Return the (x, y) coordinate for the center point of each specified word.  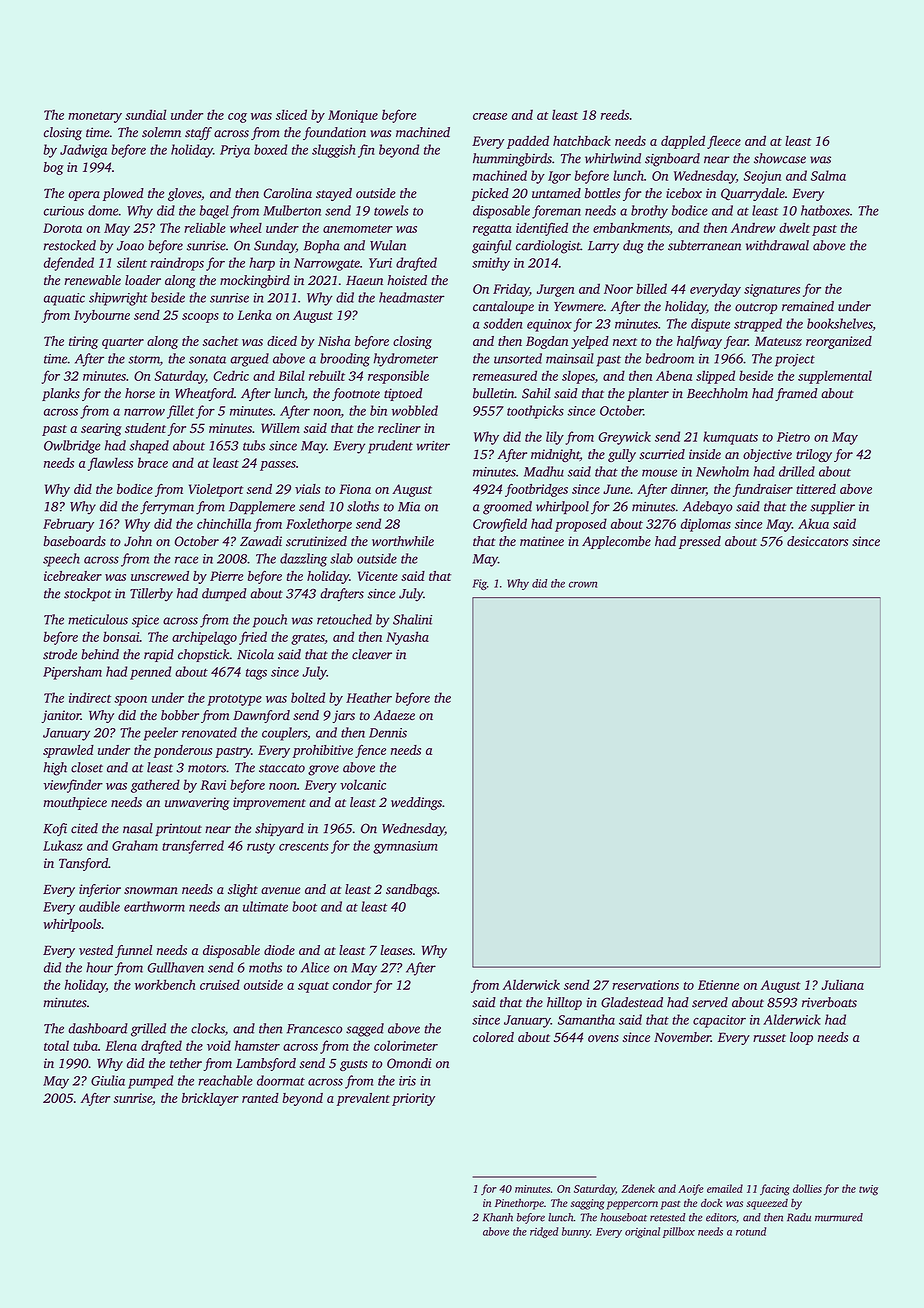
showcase (780, 158)
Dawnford (261, 716)
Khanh (498, 1217)
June (616, 489)
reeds (615, 114)
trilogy (814, 455)
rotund (751, 1231)
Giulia (108, 1080)
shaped (149, 447)
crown (583, 584)
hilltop (564, 1003)
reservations (645, 985)
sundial (145, 114)
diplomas (706, 525)
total (56, 1045)
